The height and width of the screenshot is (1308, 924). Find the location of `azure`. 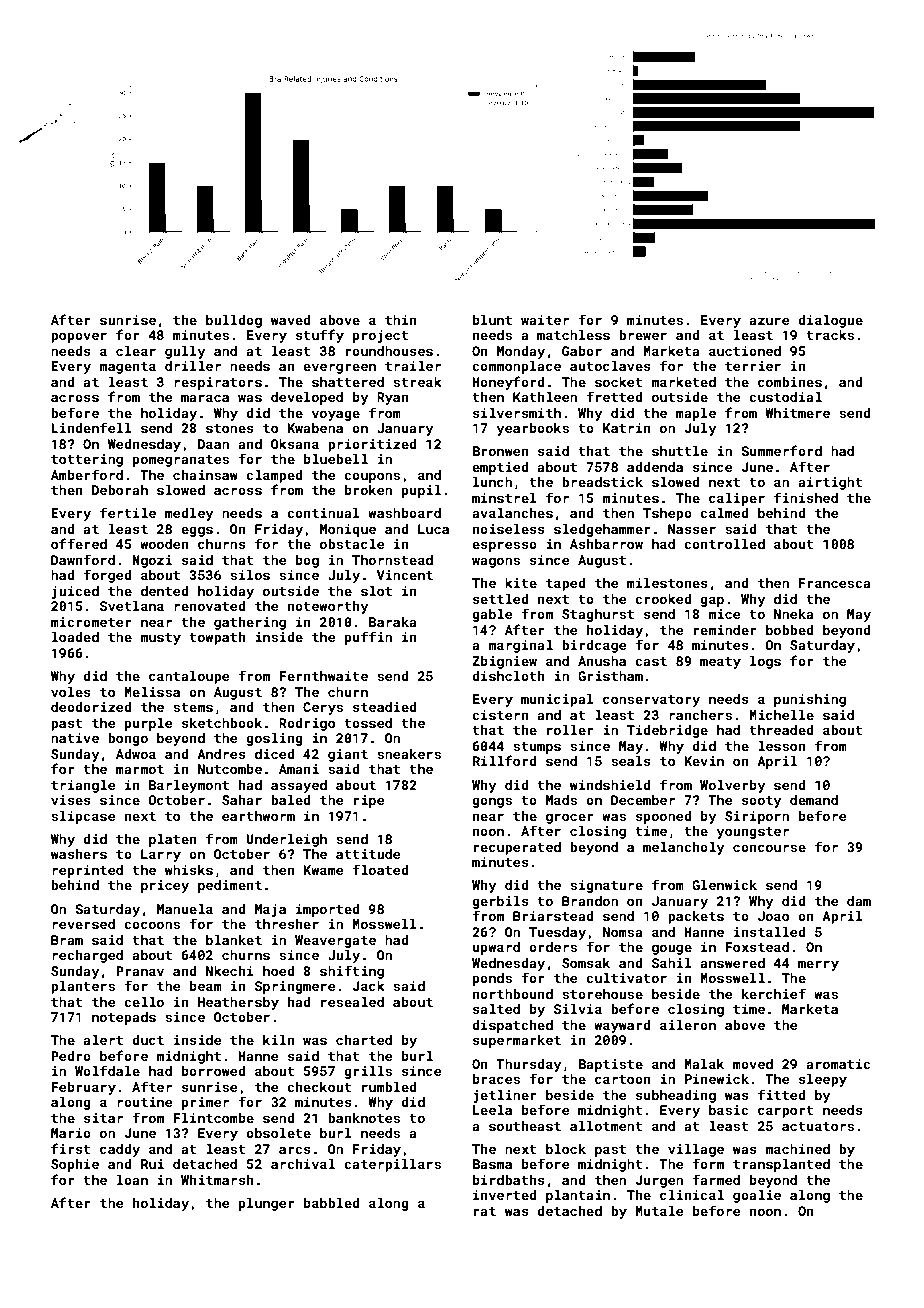

azure is located at coordinates (769, 321).
